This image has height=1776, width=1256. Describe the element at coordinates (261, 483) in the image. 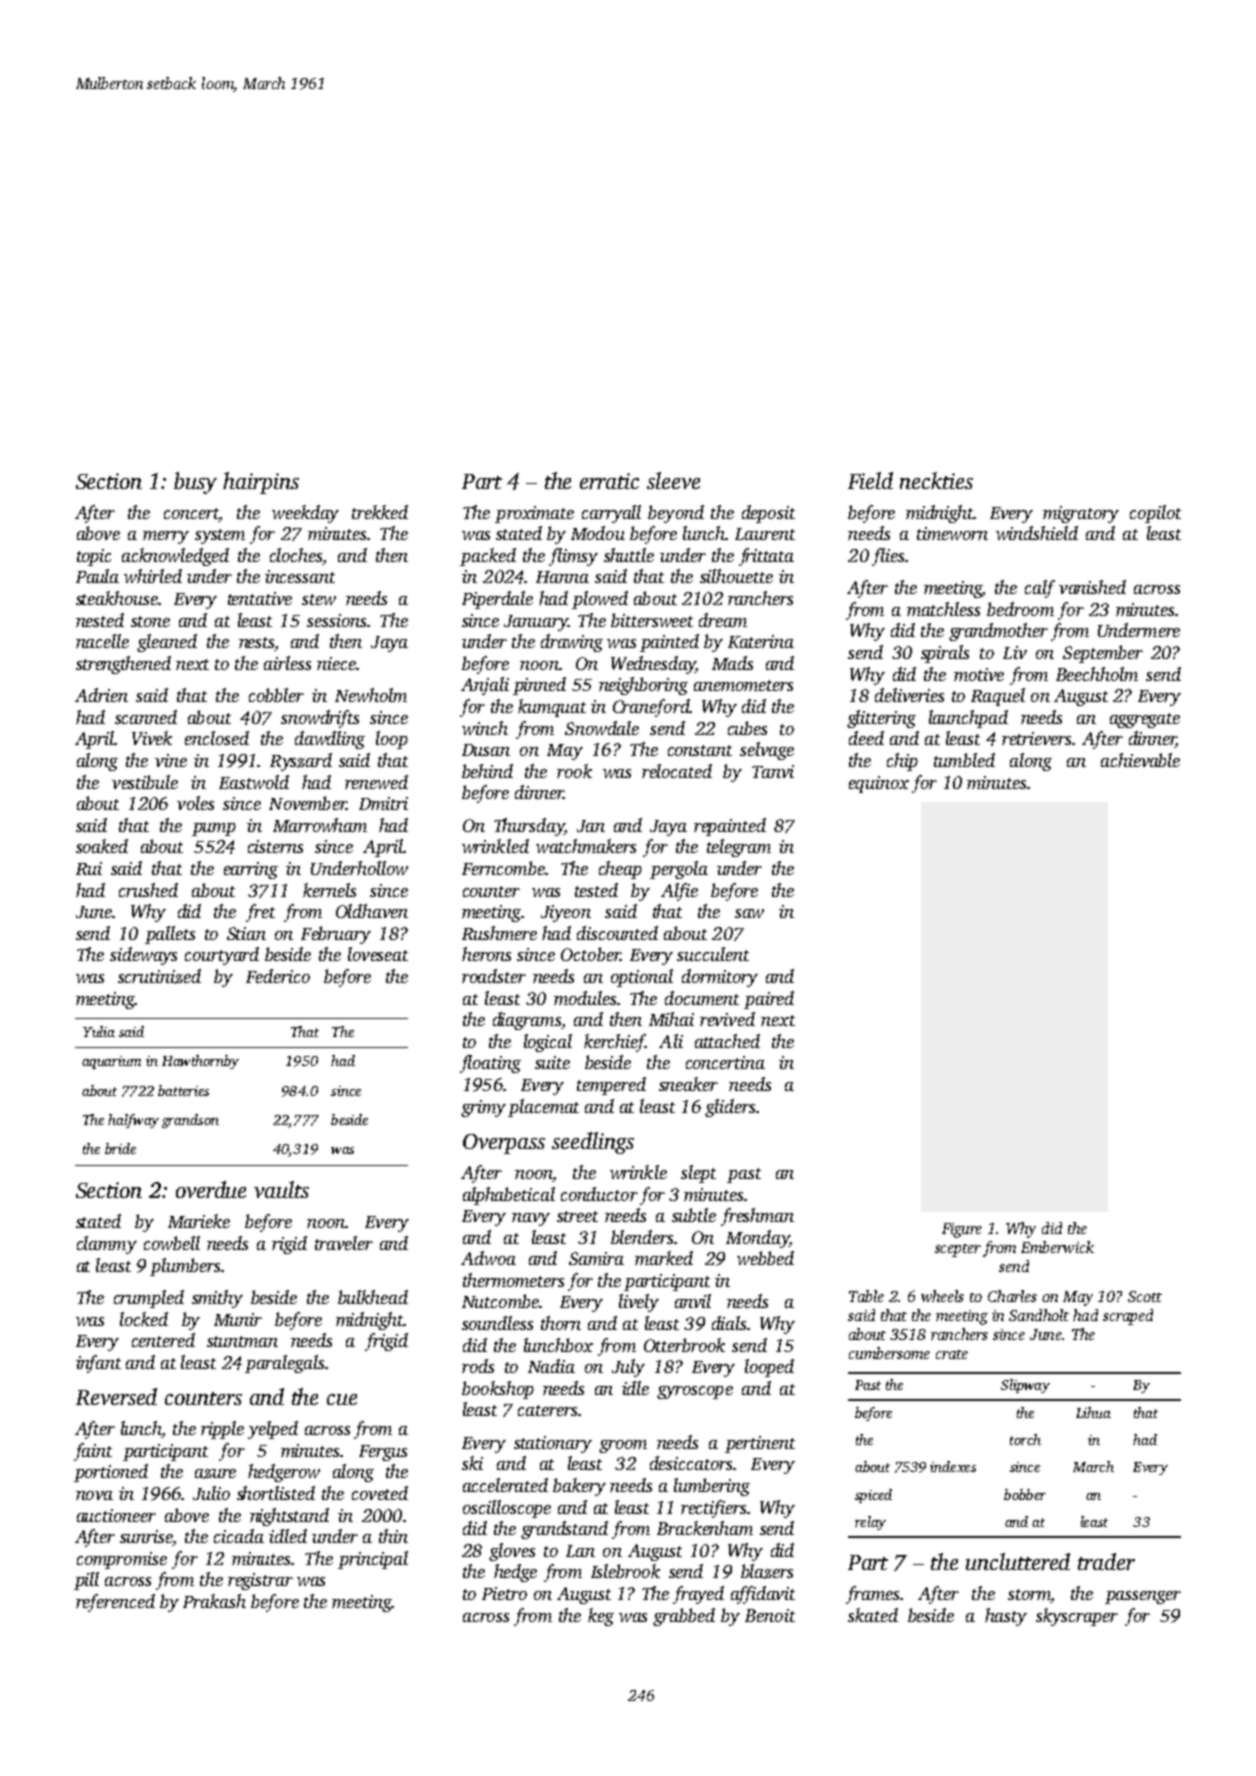

I see `hairpins` at that location.
